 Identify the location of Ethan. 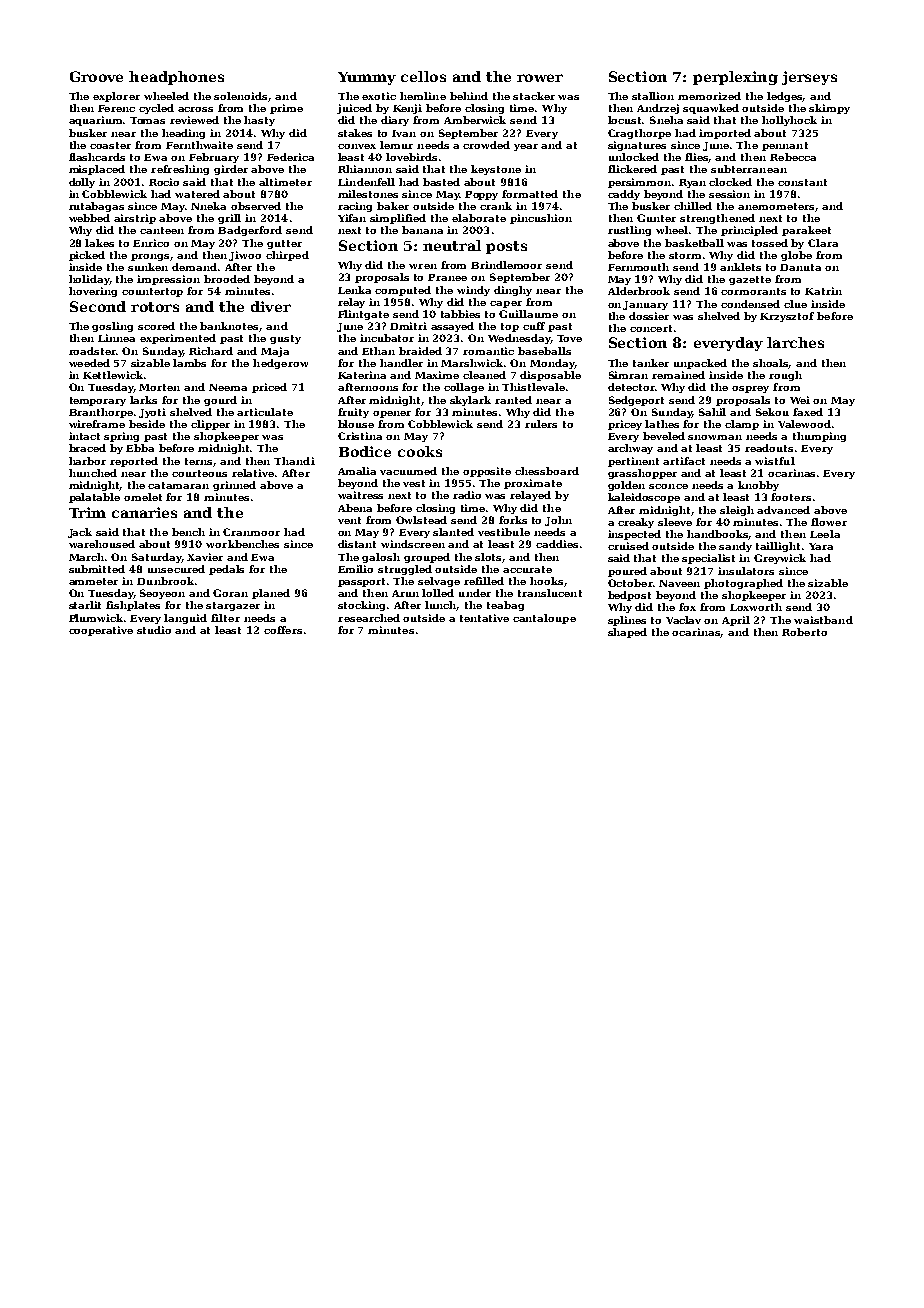
(378, 351).
